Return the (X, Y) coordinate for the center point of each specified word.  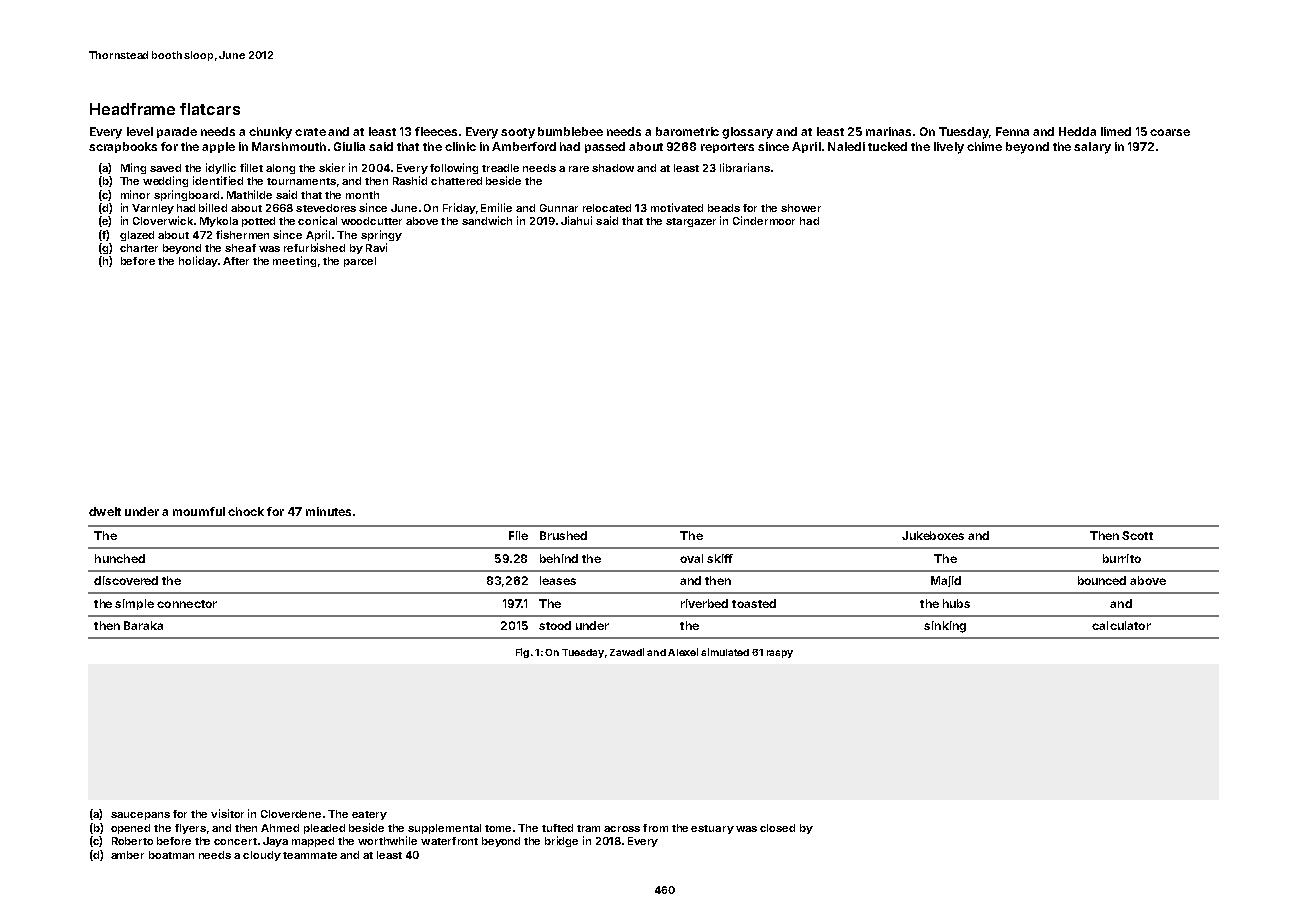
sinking (945, 627)
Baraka (143, 625)
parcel (360, 262)
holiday (198, 261)
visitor (227, 813)
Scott (1137, 535)
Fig (522, 653)
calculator (1121, 625)
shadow (613, 168)
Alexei (683, 652)
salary (1092, 148)
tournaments (301, 181)
